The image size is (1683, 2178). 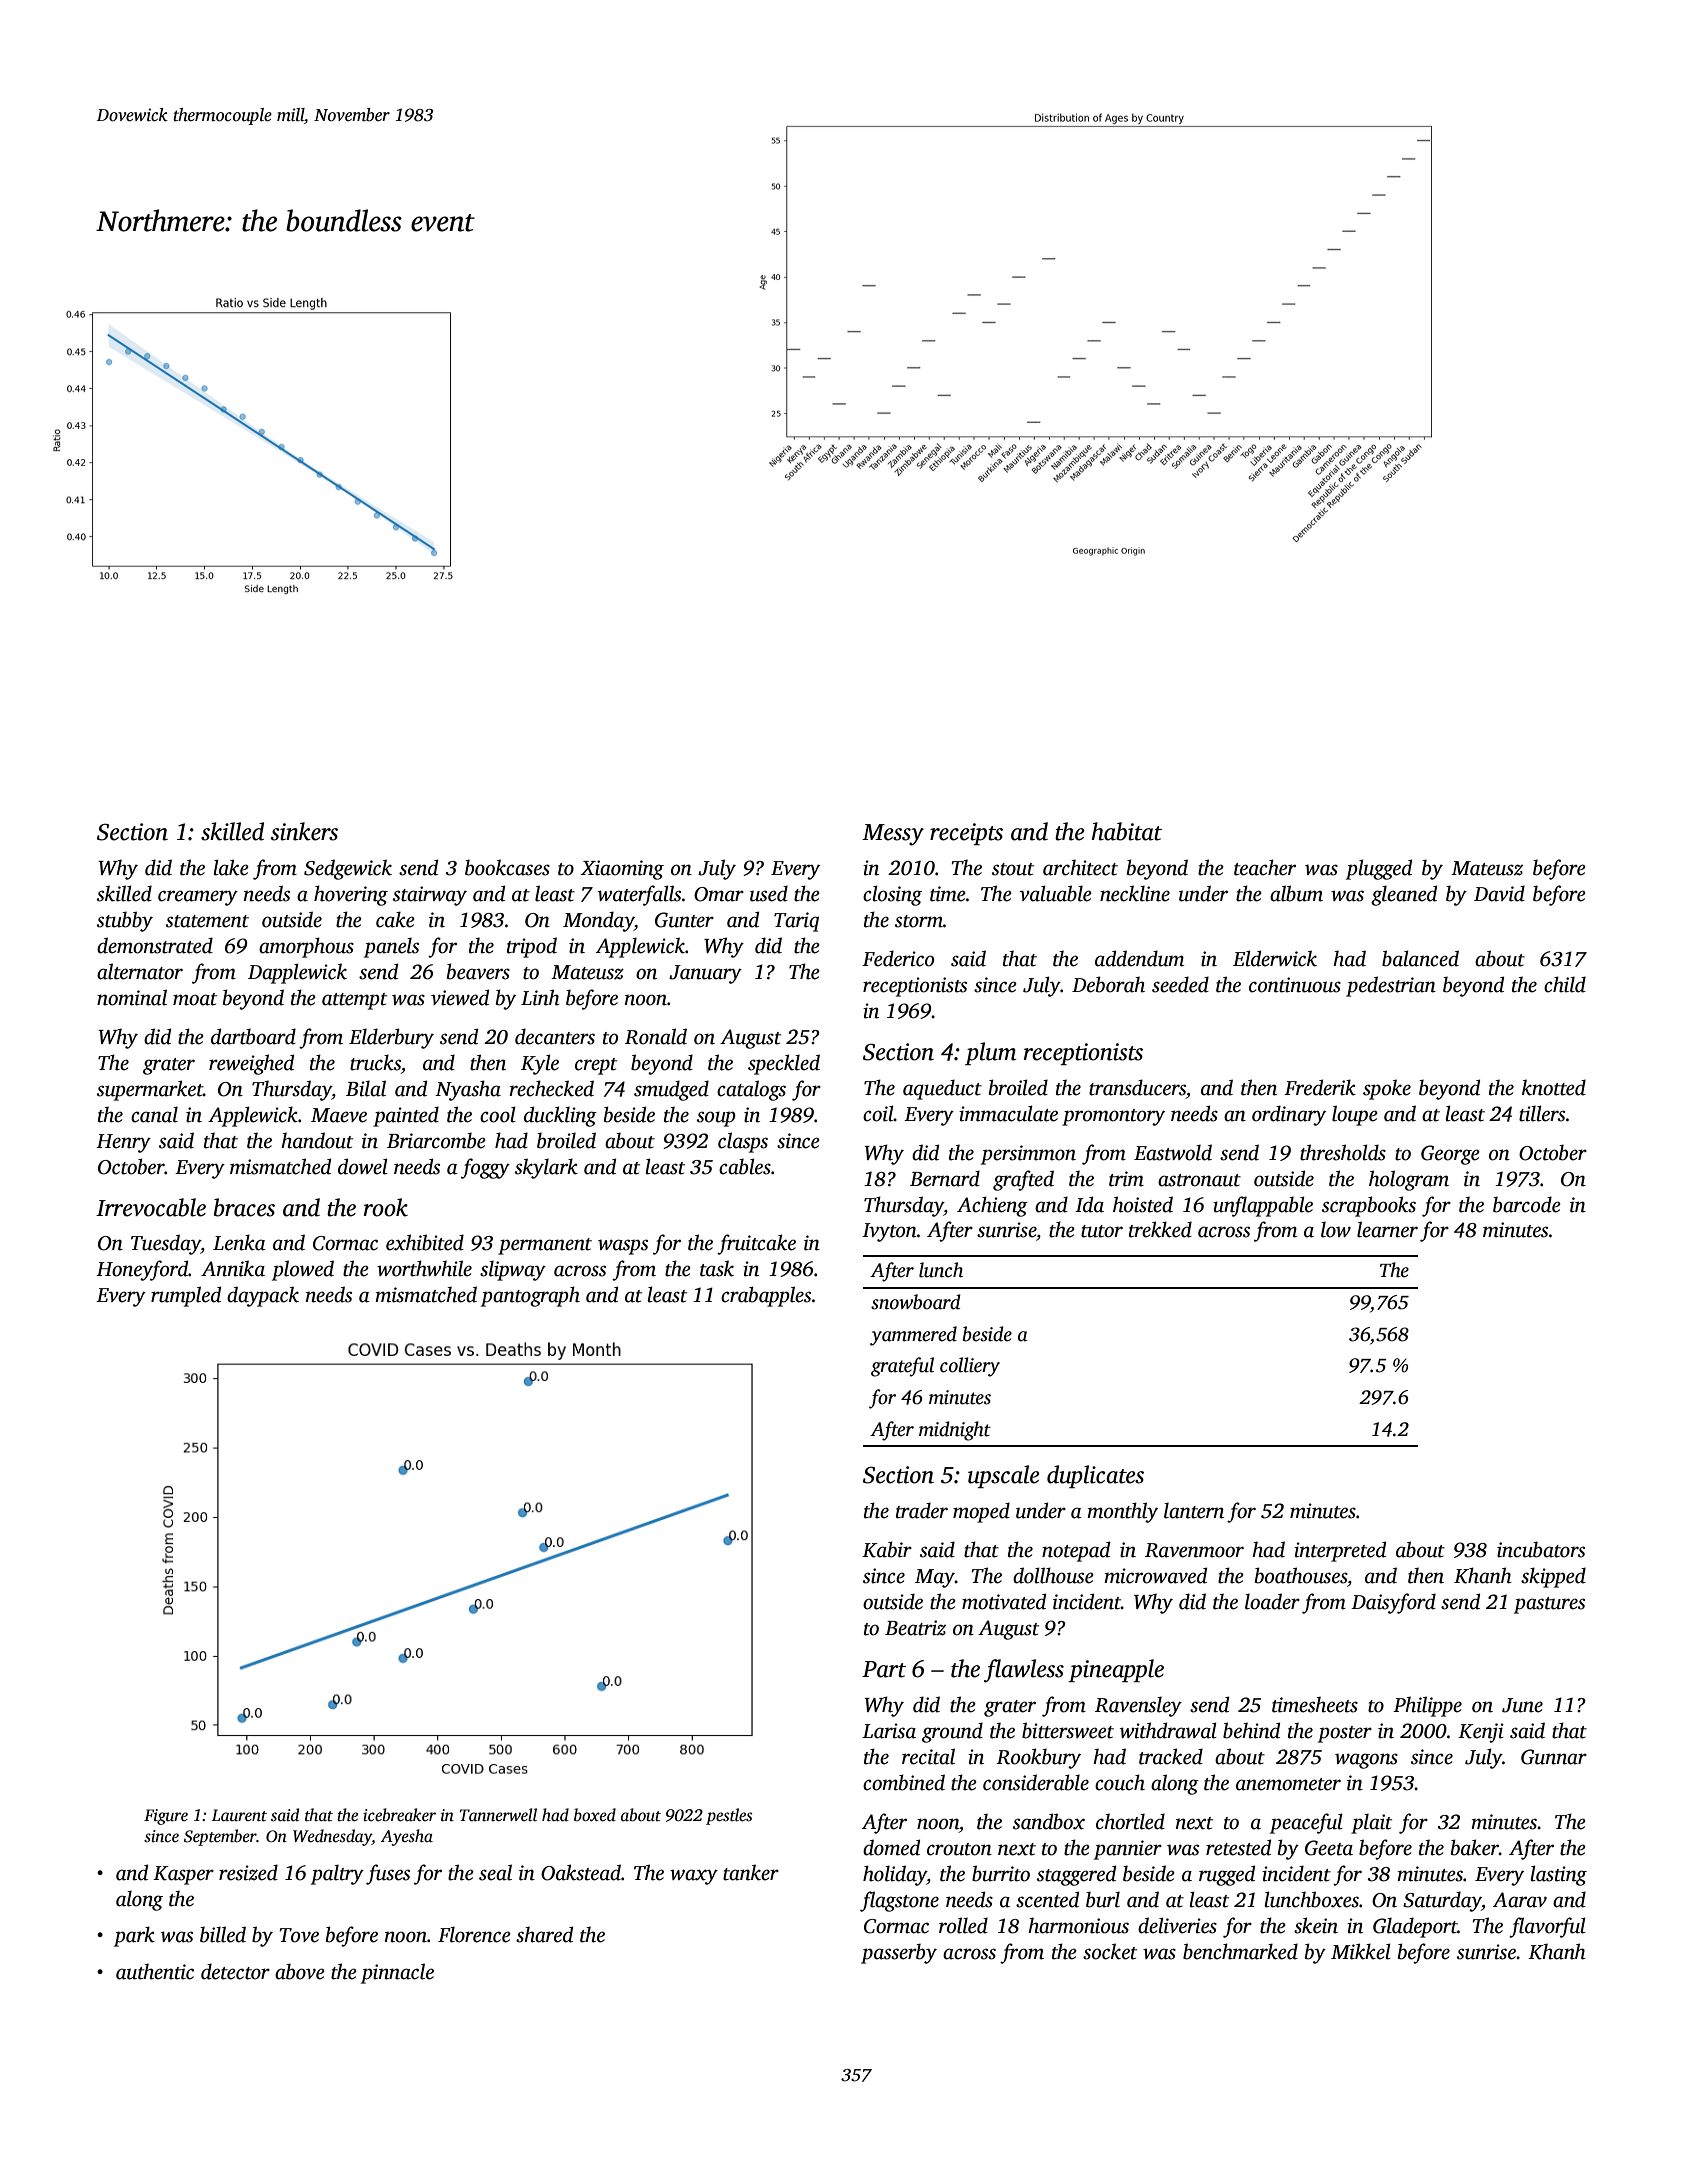 I want to click on permanent, so click(x=545, y=1246).
